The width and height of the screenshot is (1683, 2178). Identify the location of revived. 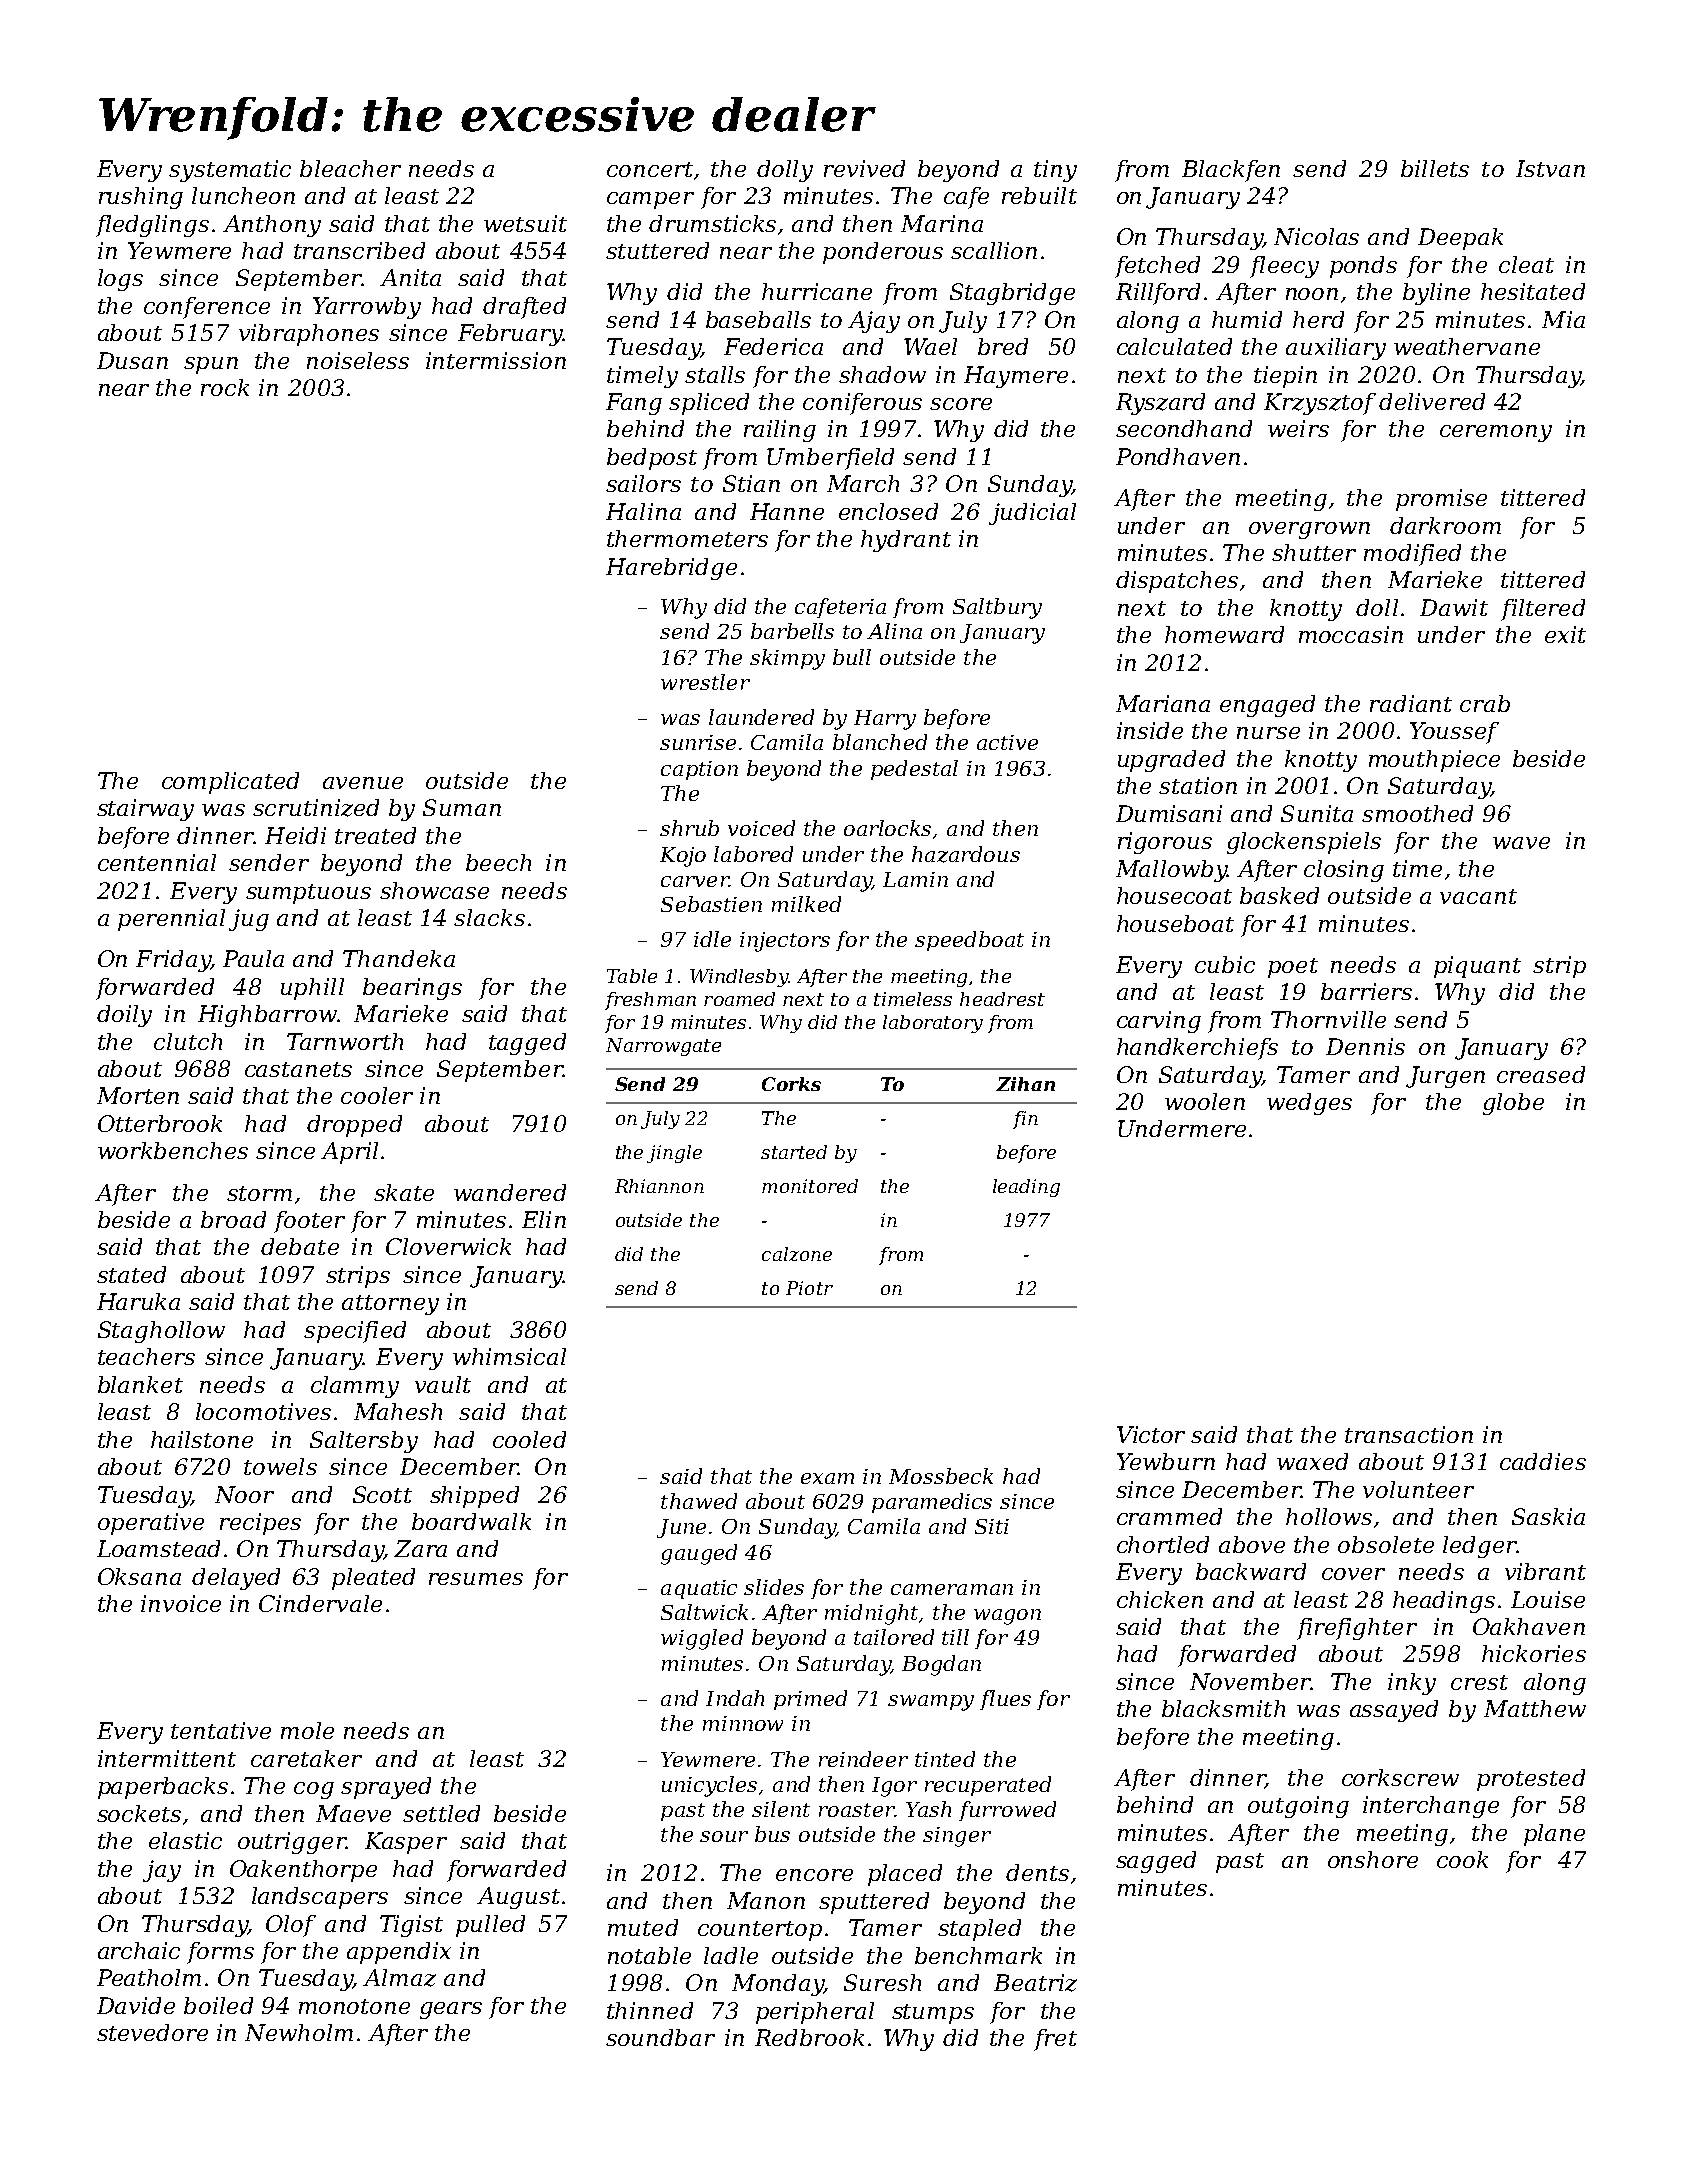
(864, 168).
